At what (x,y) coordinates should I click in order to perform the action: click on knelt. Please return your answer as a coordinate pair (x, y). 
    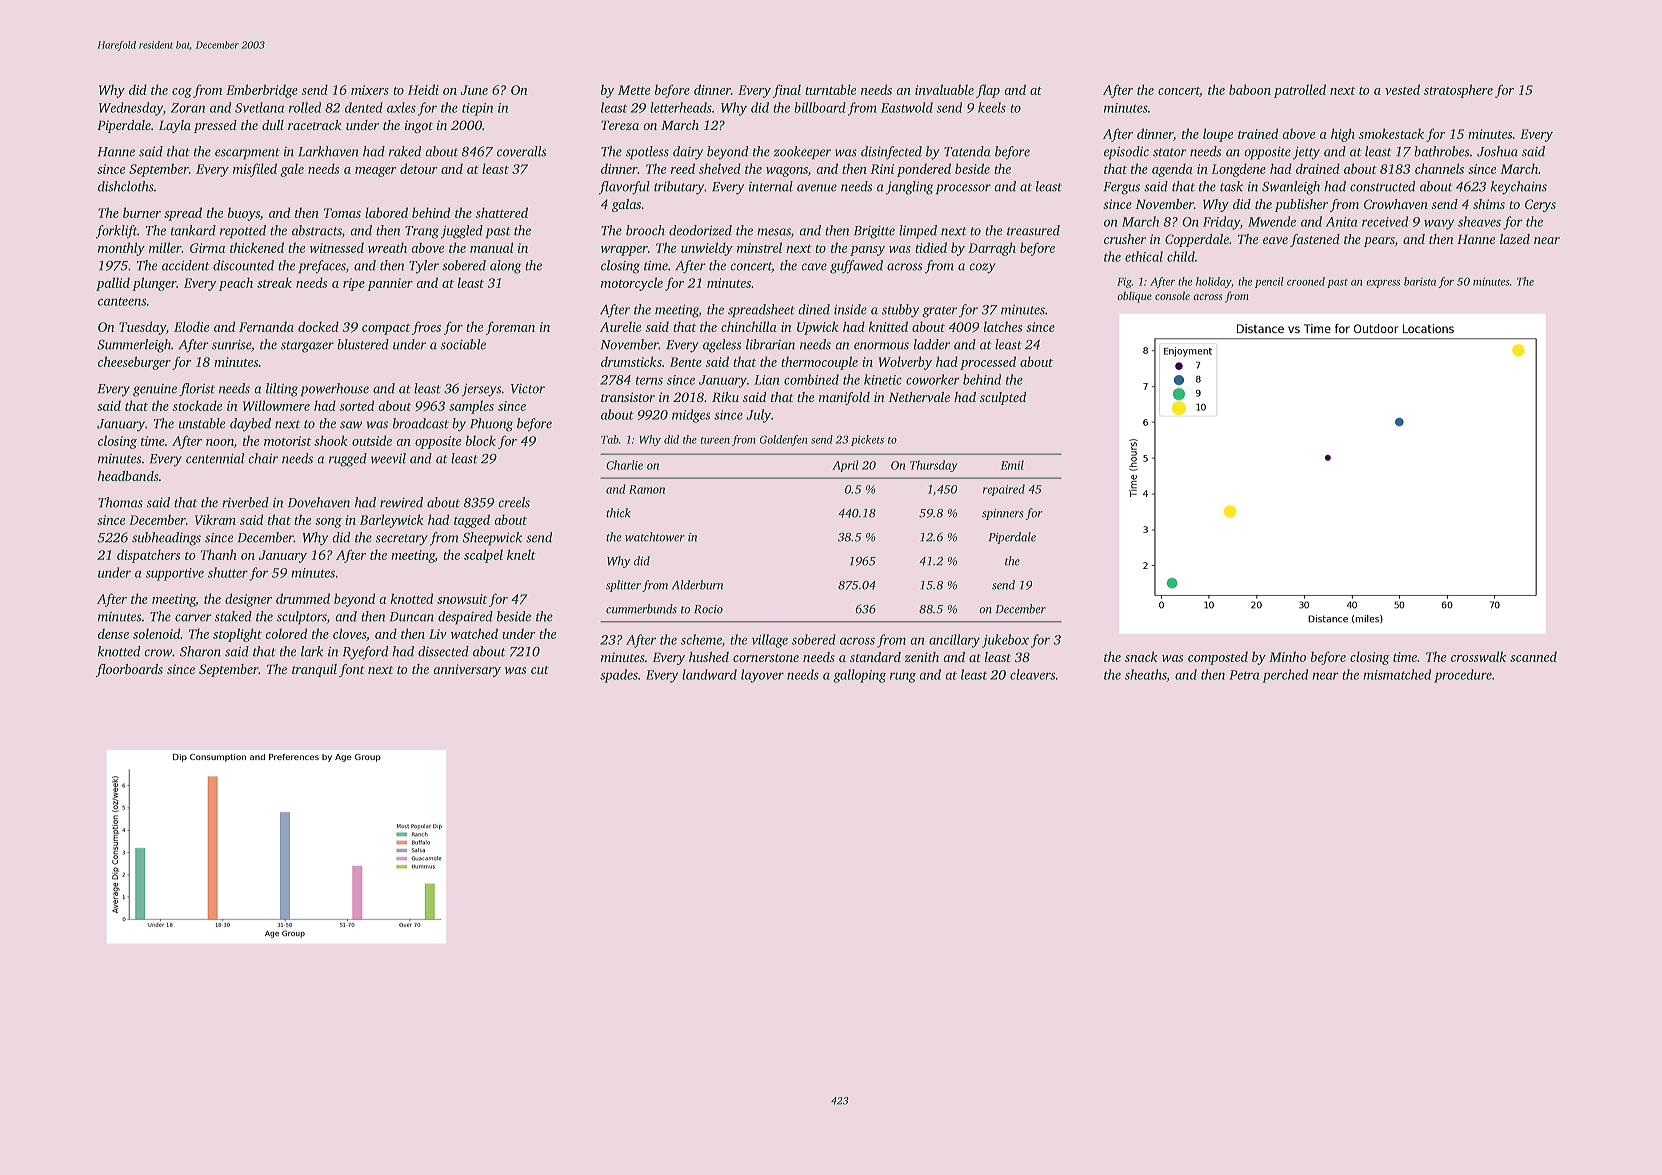
    Looking at the image, I should click on (521, 554).
